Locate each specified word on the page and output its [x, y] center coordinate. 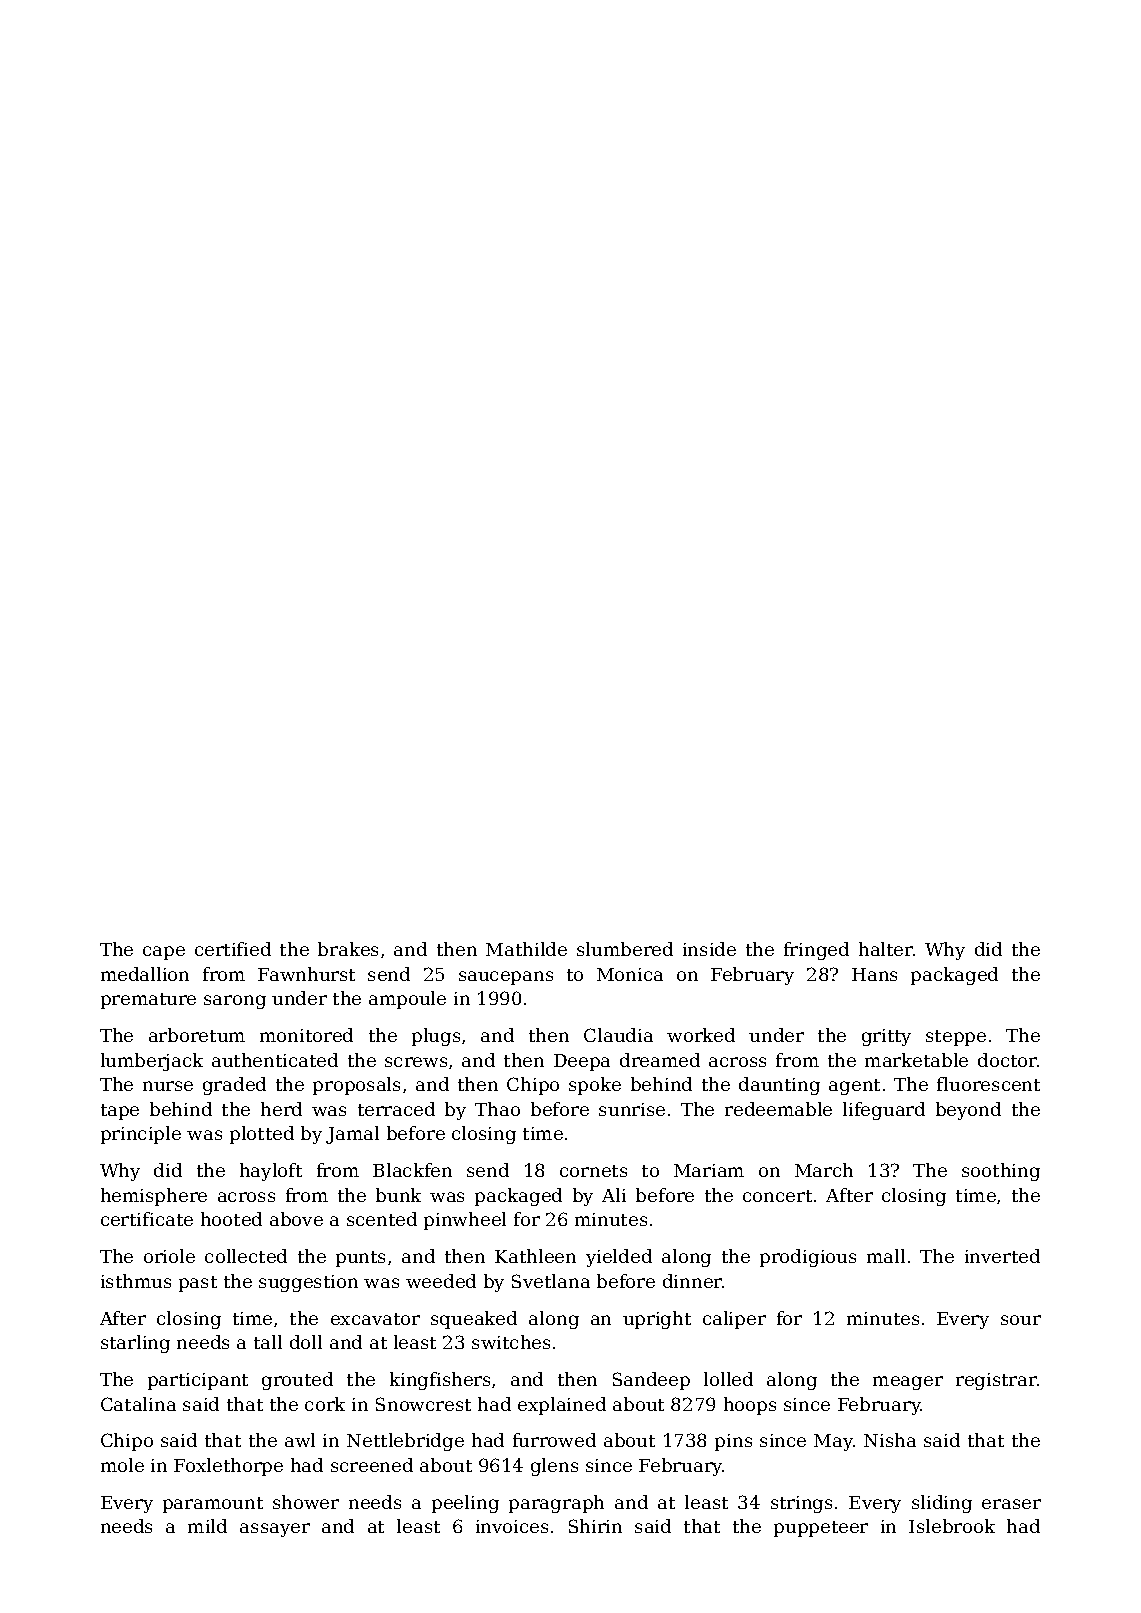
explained [562, 1406]
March [824, 1170]
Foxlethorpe [228, 1467]
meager [908, 1383]
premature [148, 1001]
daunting [779, 1086]
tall [268, 1342]
